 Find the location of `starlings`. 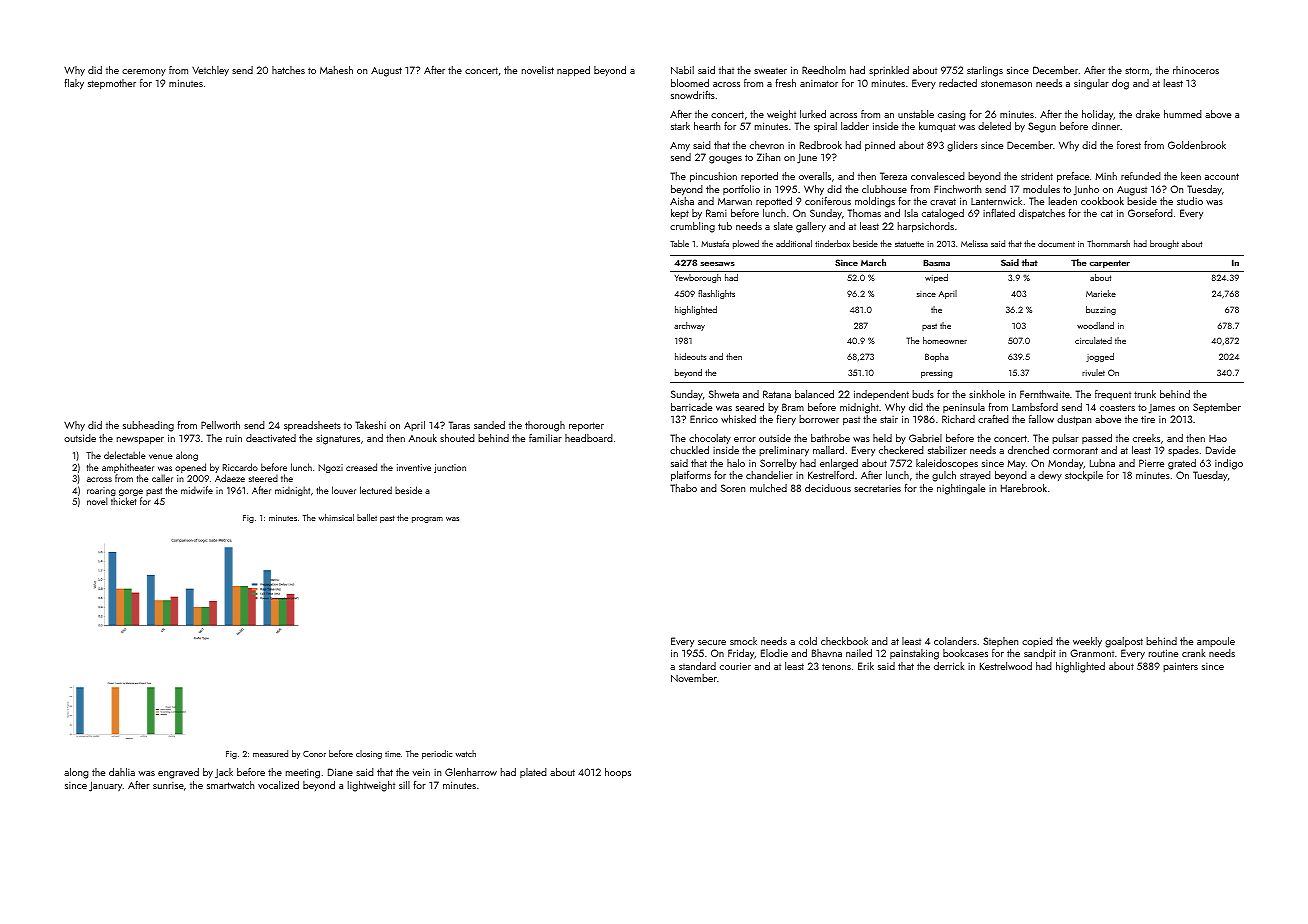

starlings is located at coordinates (985, 71).
